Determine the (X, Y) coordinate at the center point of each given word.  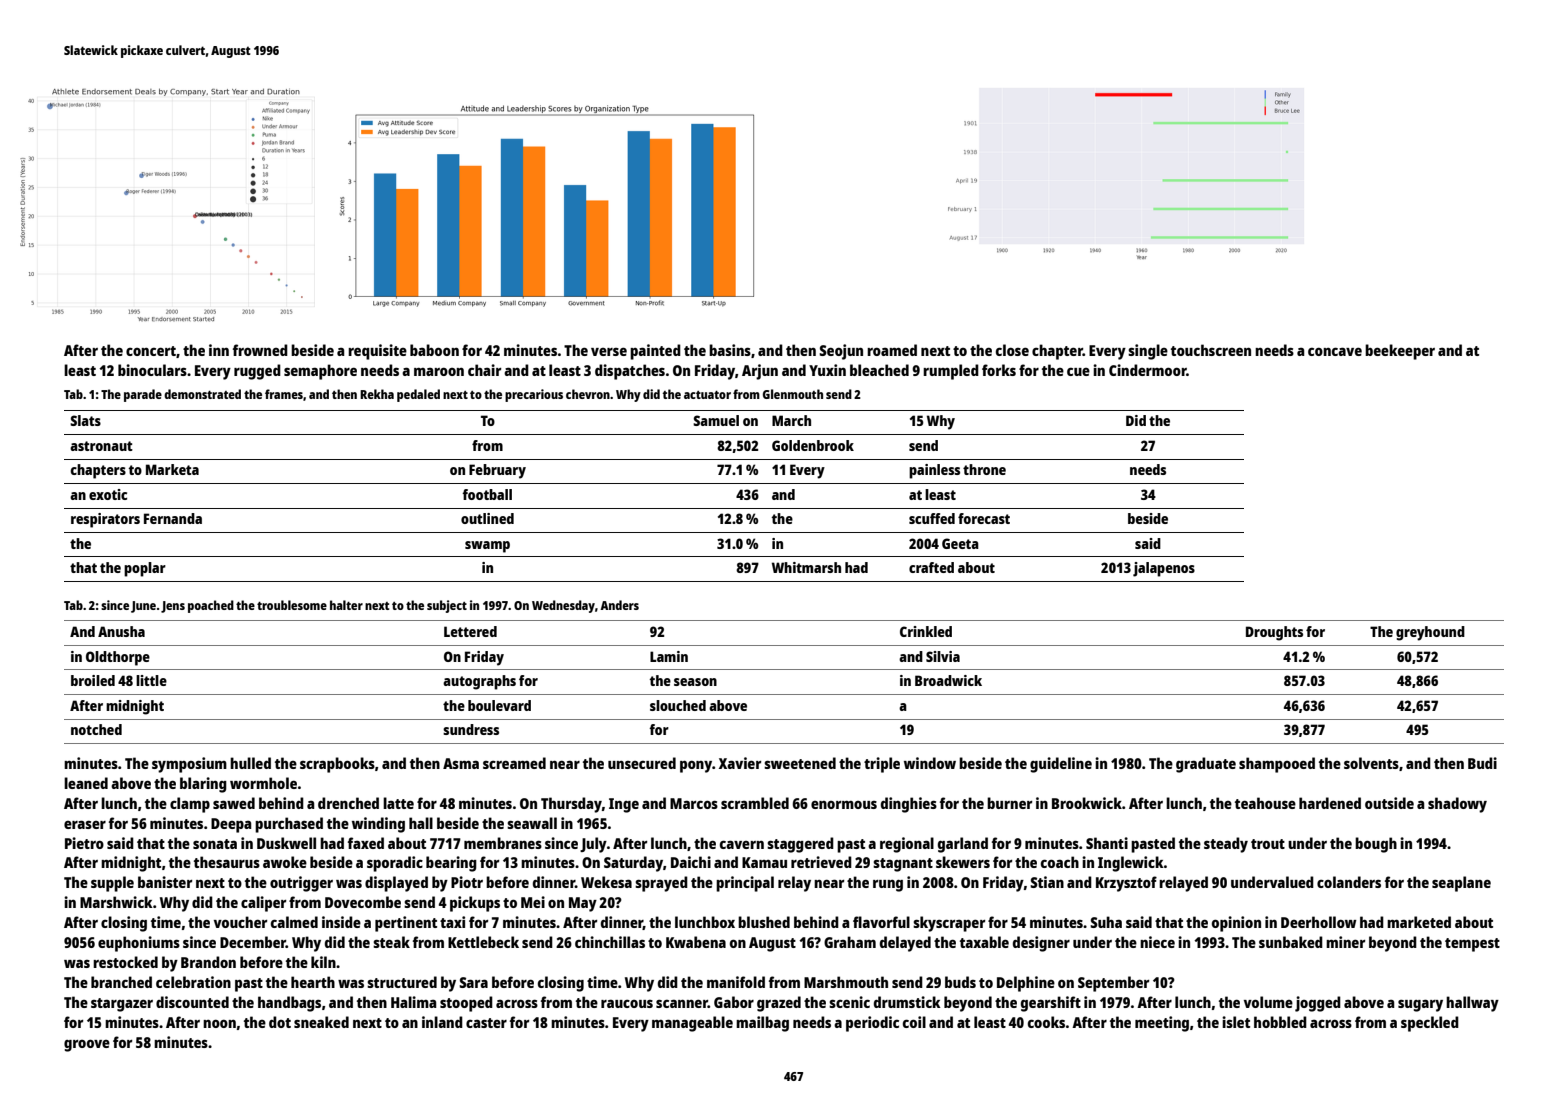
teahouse (1265, 803)
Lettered (470, 631)
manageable (692, 1024)
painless (934, 471)
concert (151, 351)
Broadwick (948, 680)
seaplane (1461, 884)
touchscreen (1211, 350)
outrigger (301, 884)
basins (730, 350)
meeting (1162, 1024)
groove (87, 1045)
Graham (850, 942)
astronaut (101, 446)
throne (984, 469)
